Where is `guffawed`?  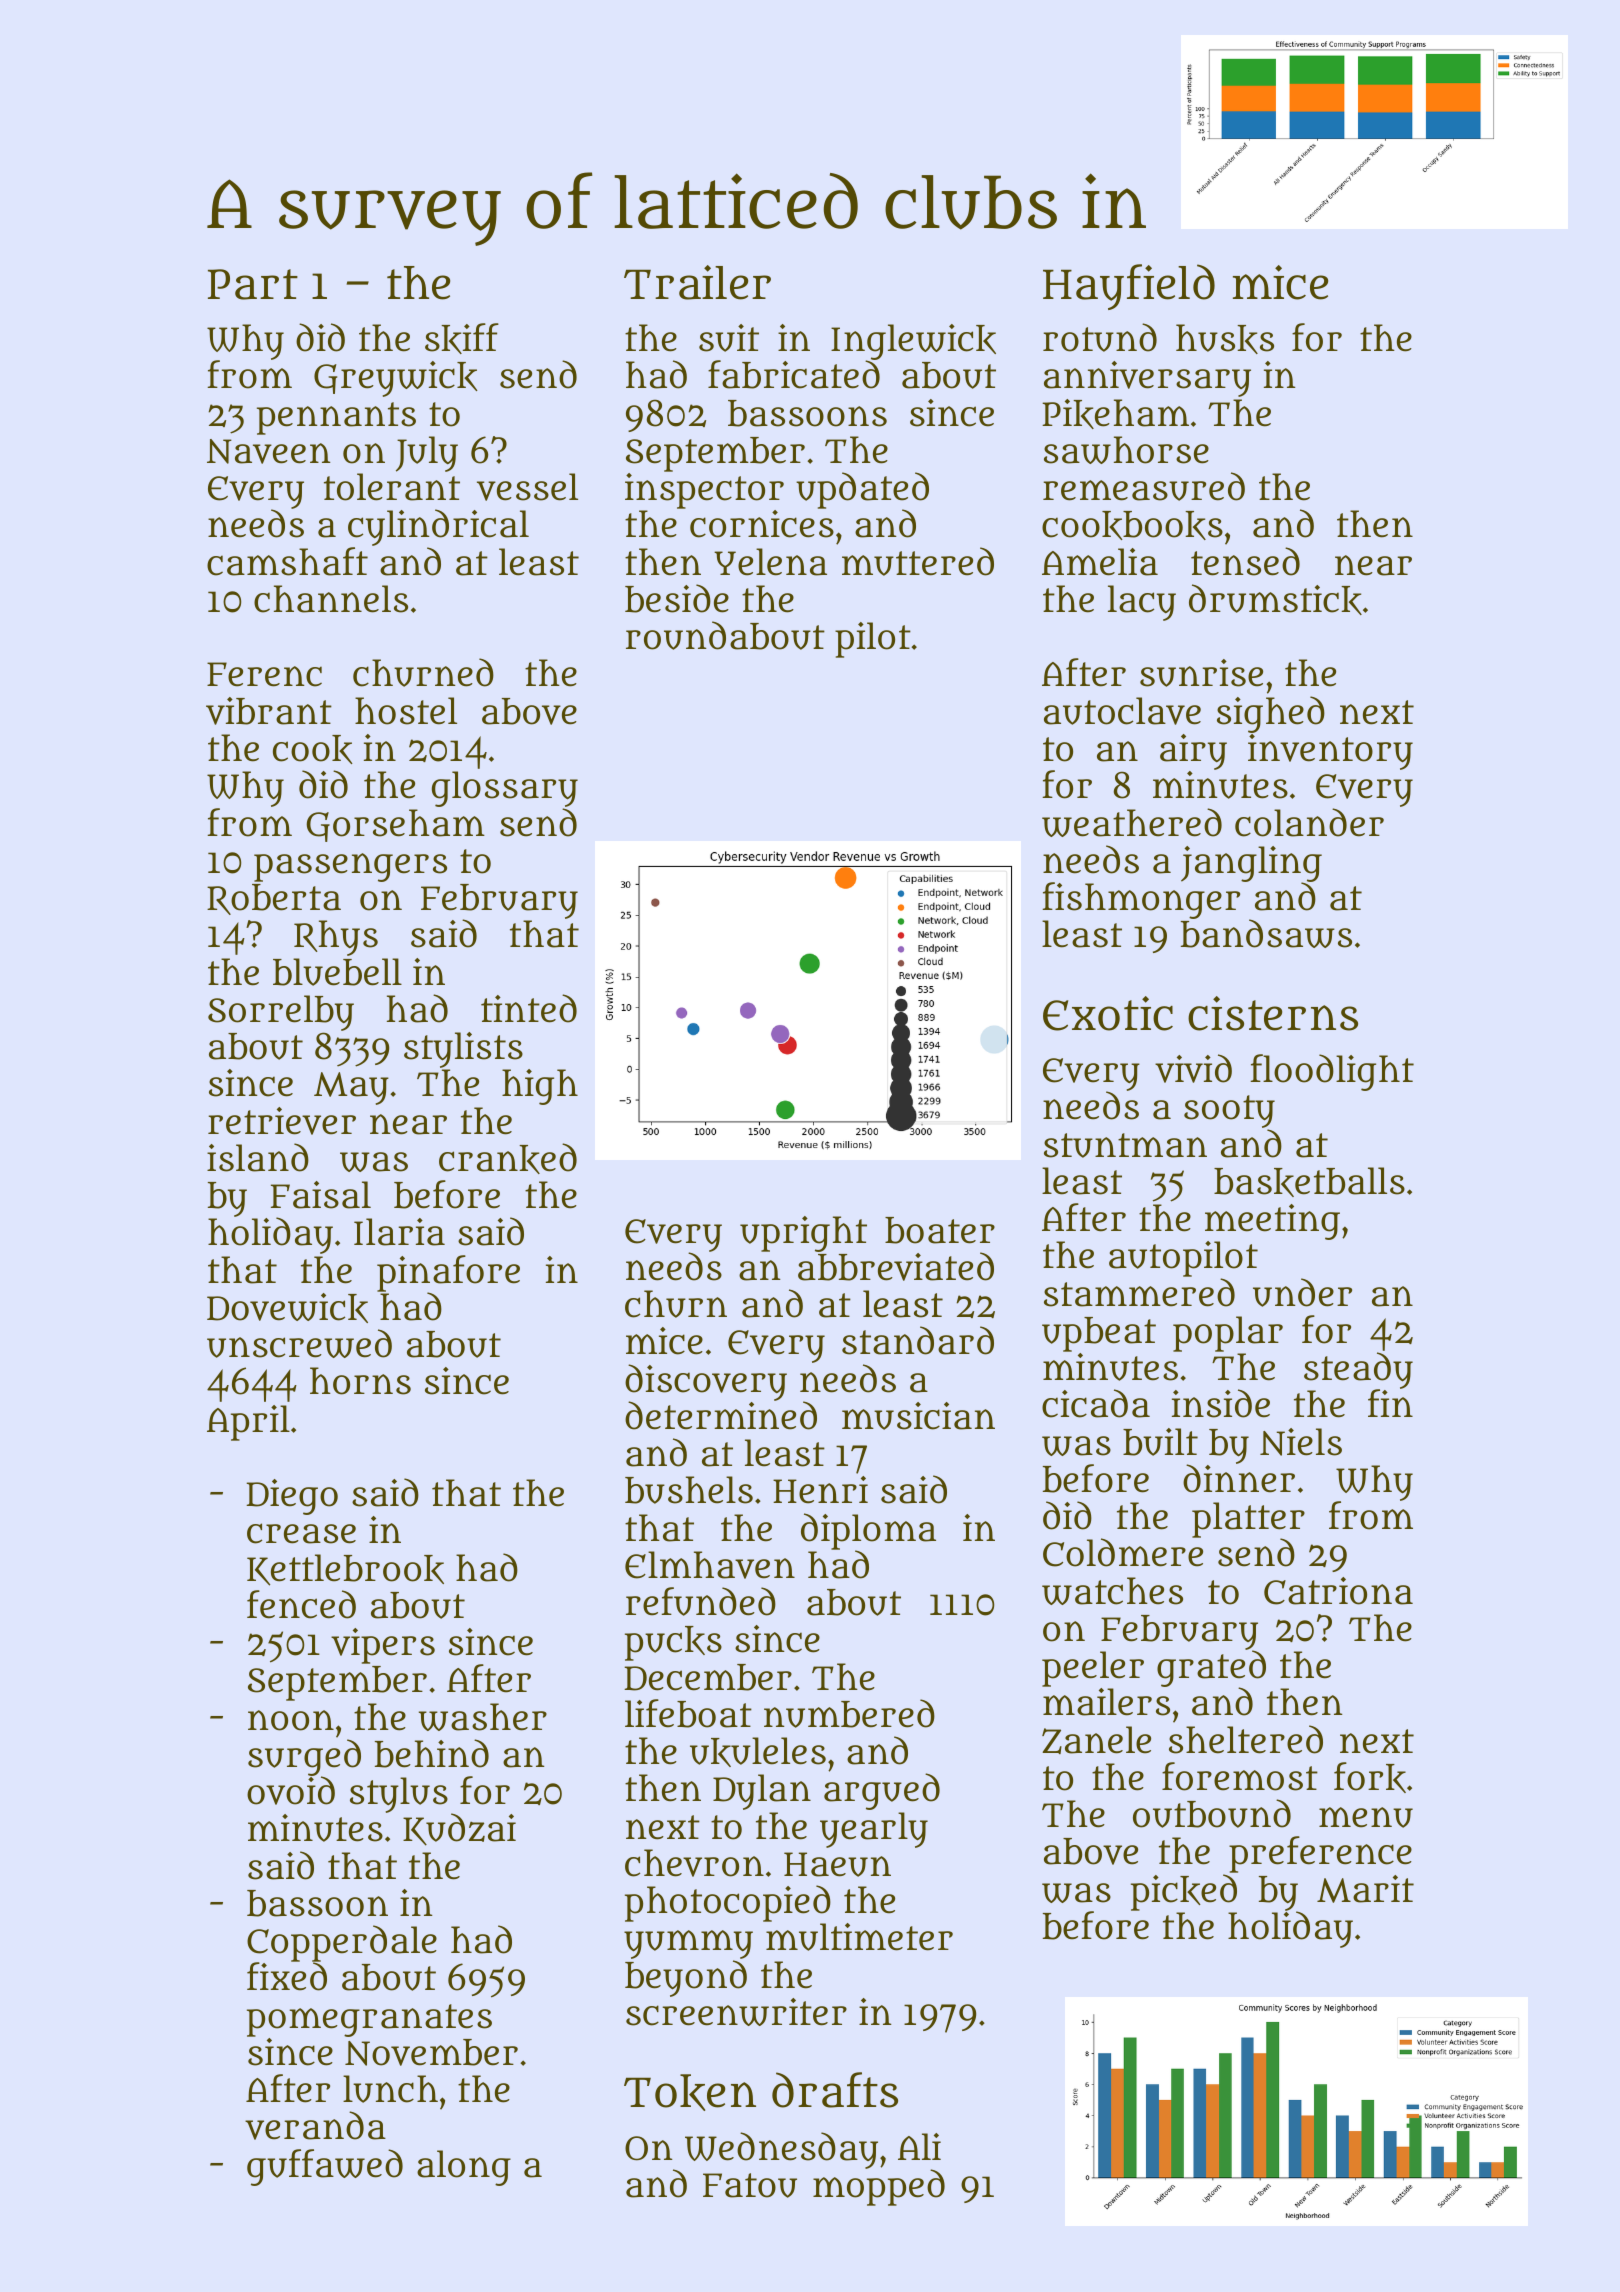
guffawed is located at coordinates (325, 2167).
